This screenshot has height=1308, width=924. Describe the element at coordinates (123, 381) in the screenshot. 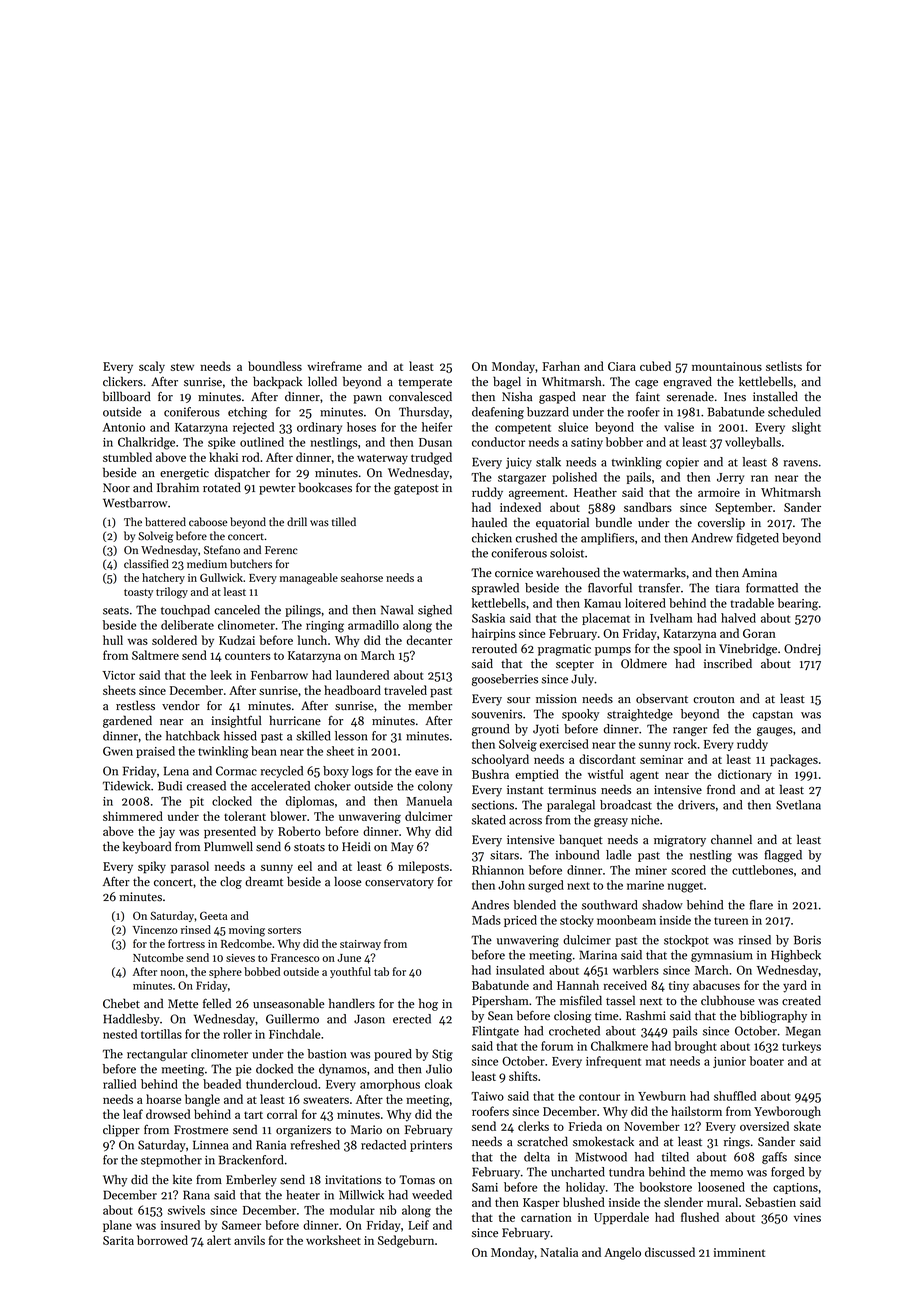

I see `clickers` at that location.
